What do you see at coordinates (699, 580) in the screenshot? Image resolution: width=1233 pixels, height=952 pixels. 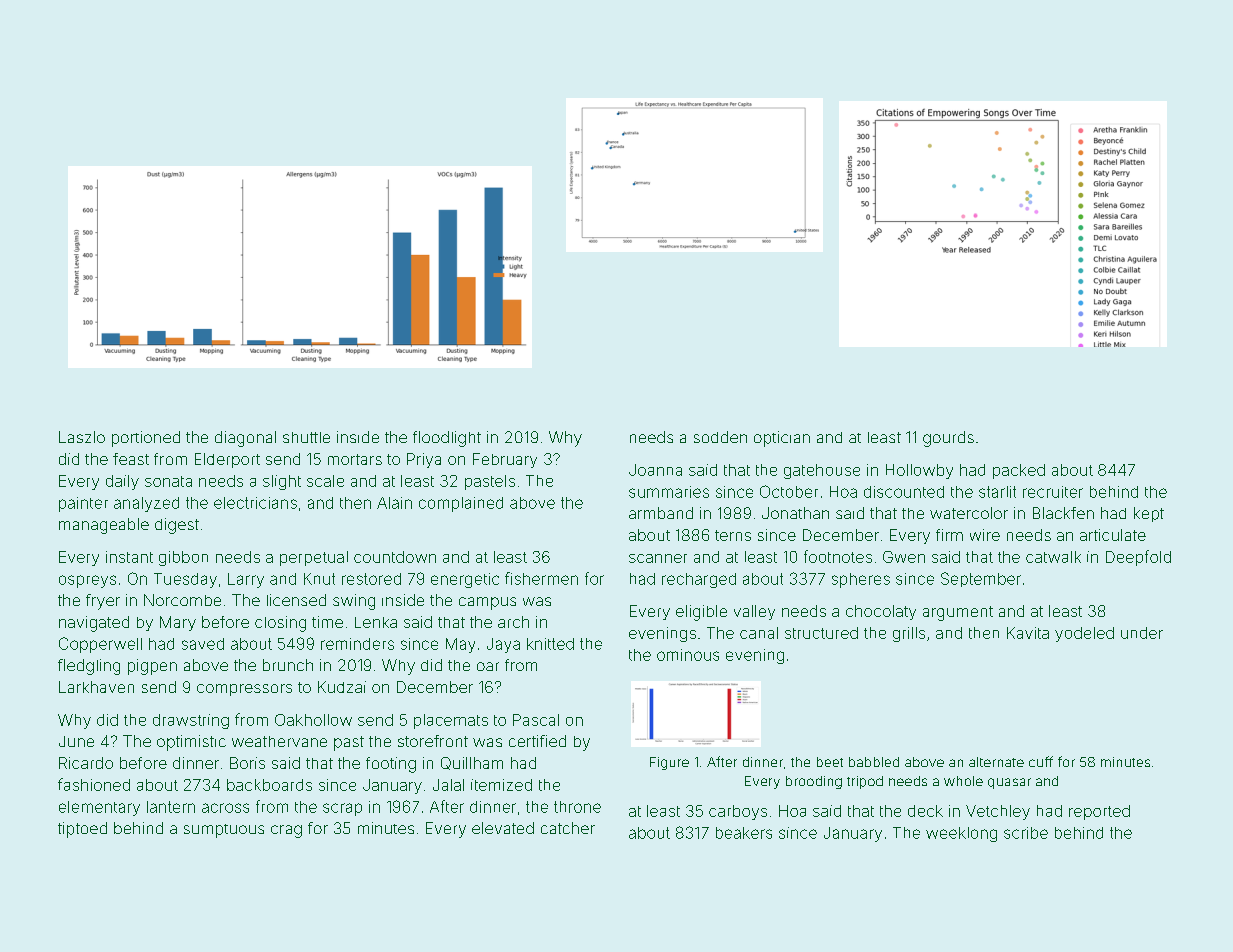 I see `recharged` at bounding box center [699, 580].
